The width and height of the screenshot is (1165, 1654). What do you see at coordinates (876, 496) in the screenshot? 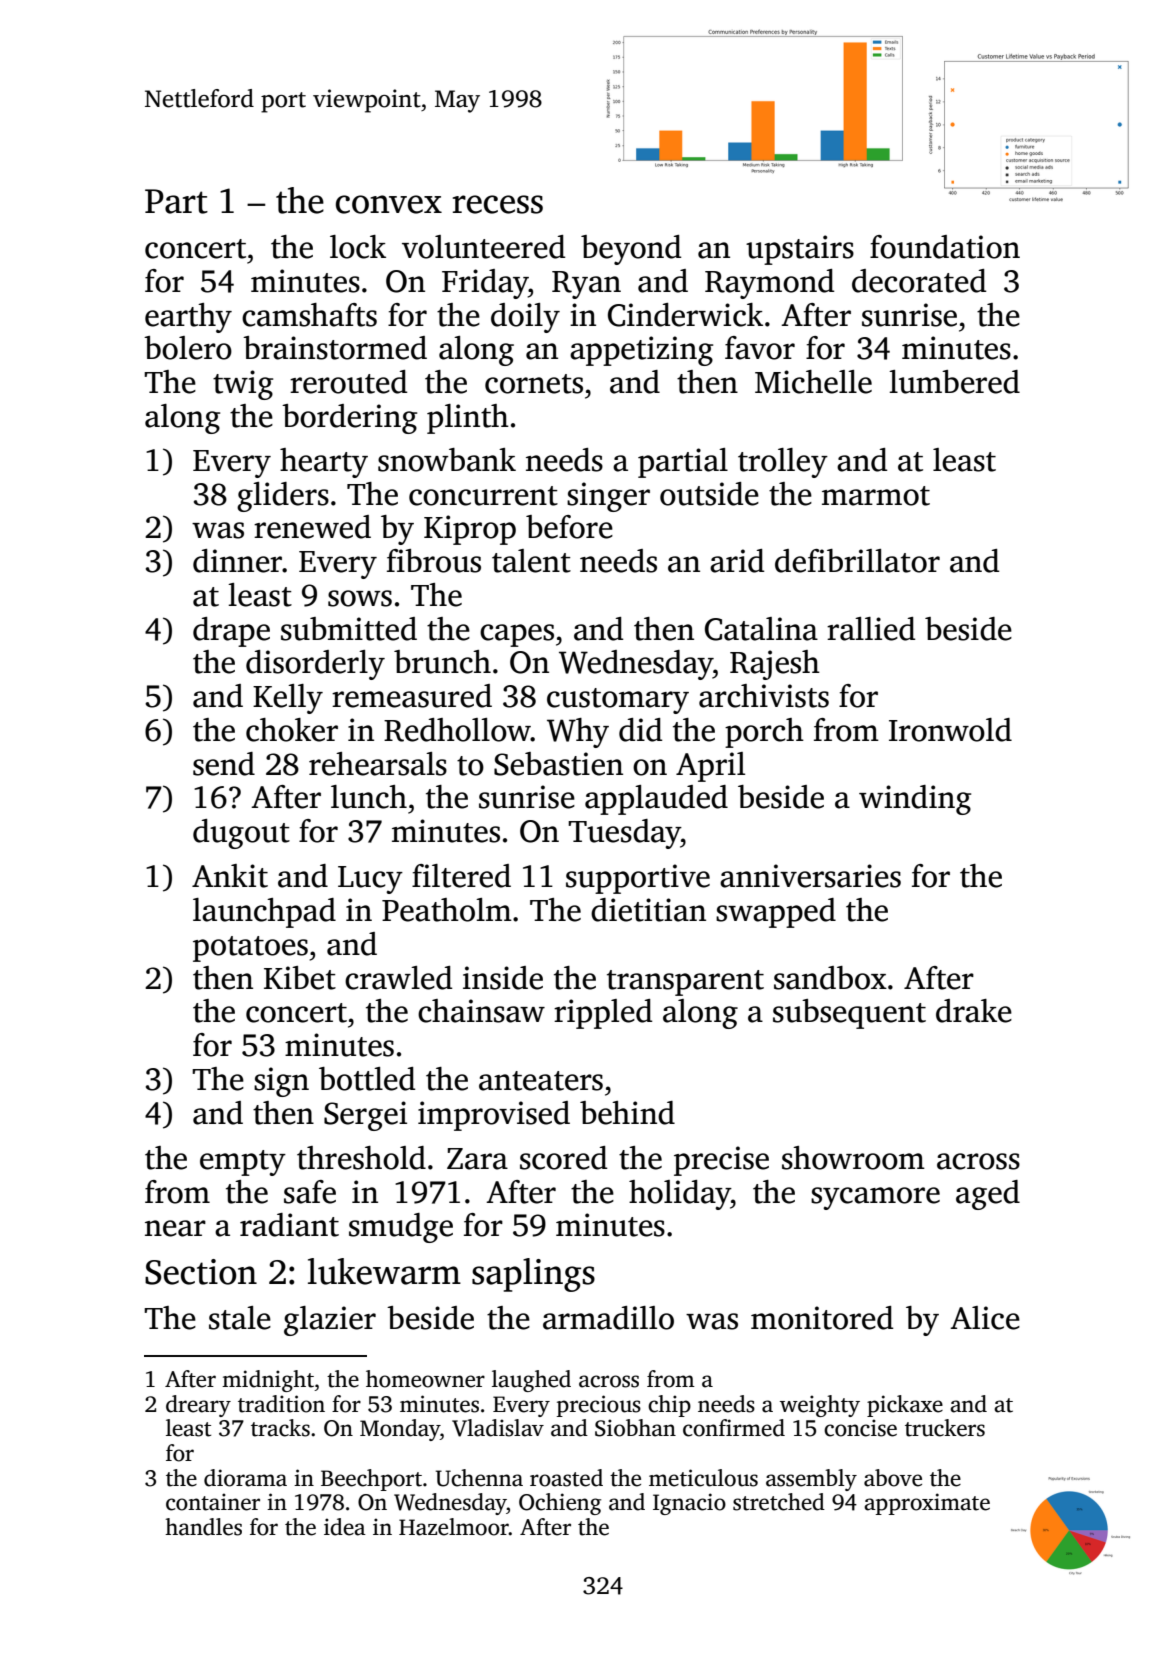
I see `marmot` at bounding box center [876, 496].
